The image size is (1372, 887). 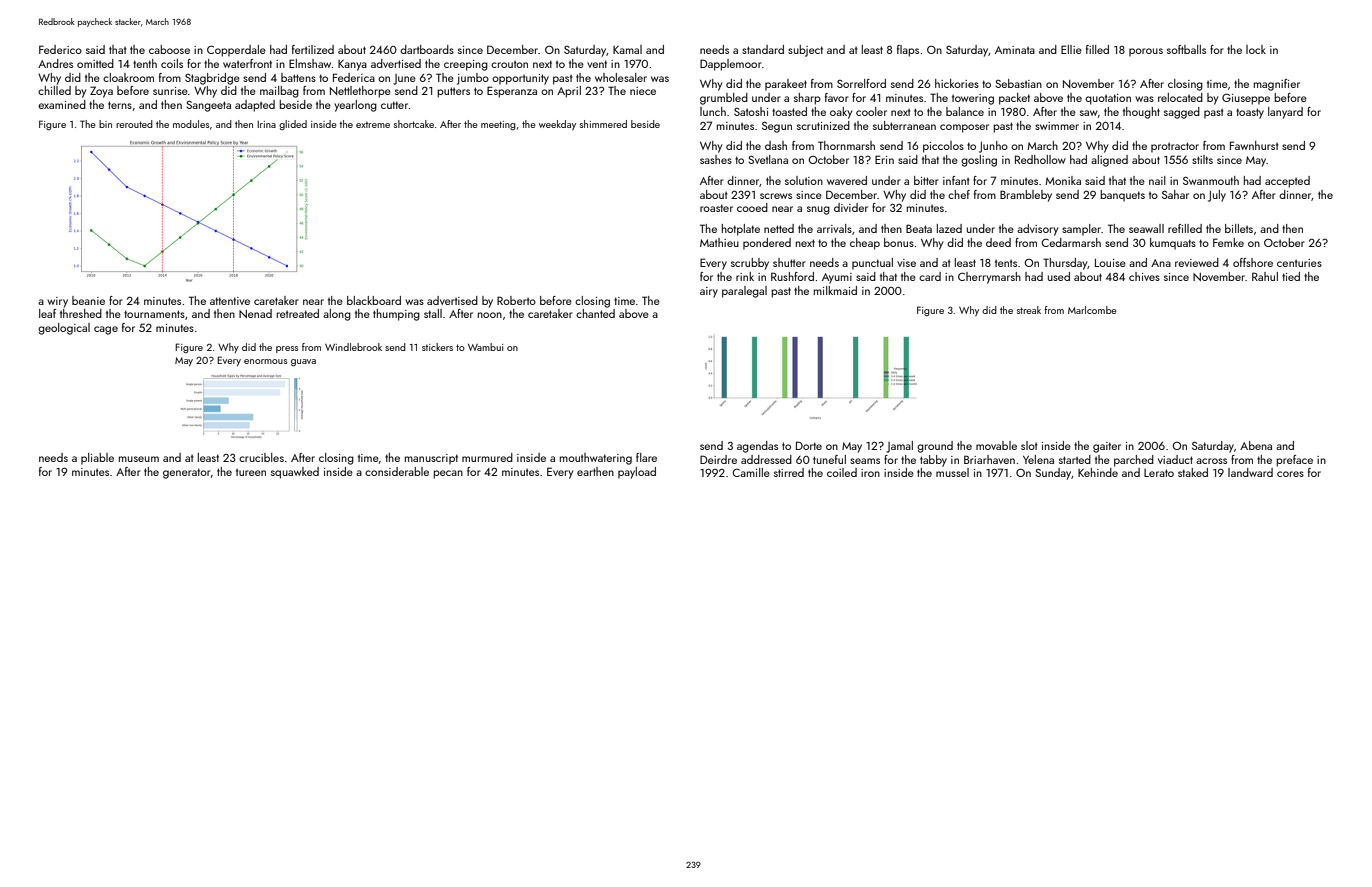 I want to click on murmured, so click(x=487, y=457).
